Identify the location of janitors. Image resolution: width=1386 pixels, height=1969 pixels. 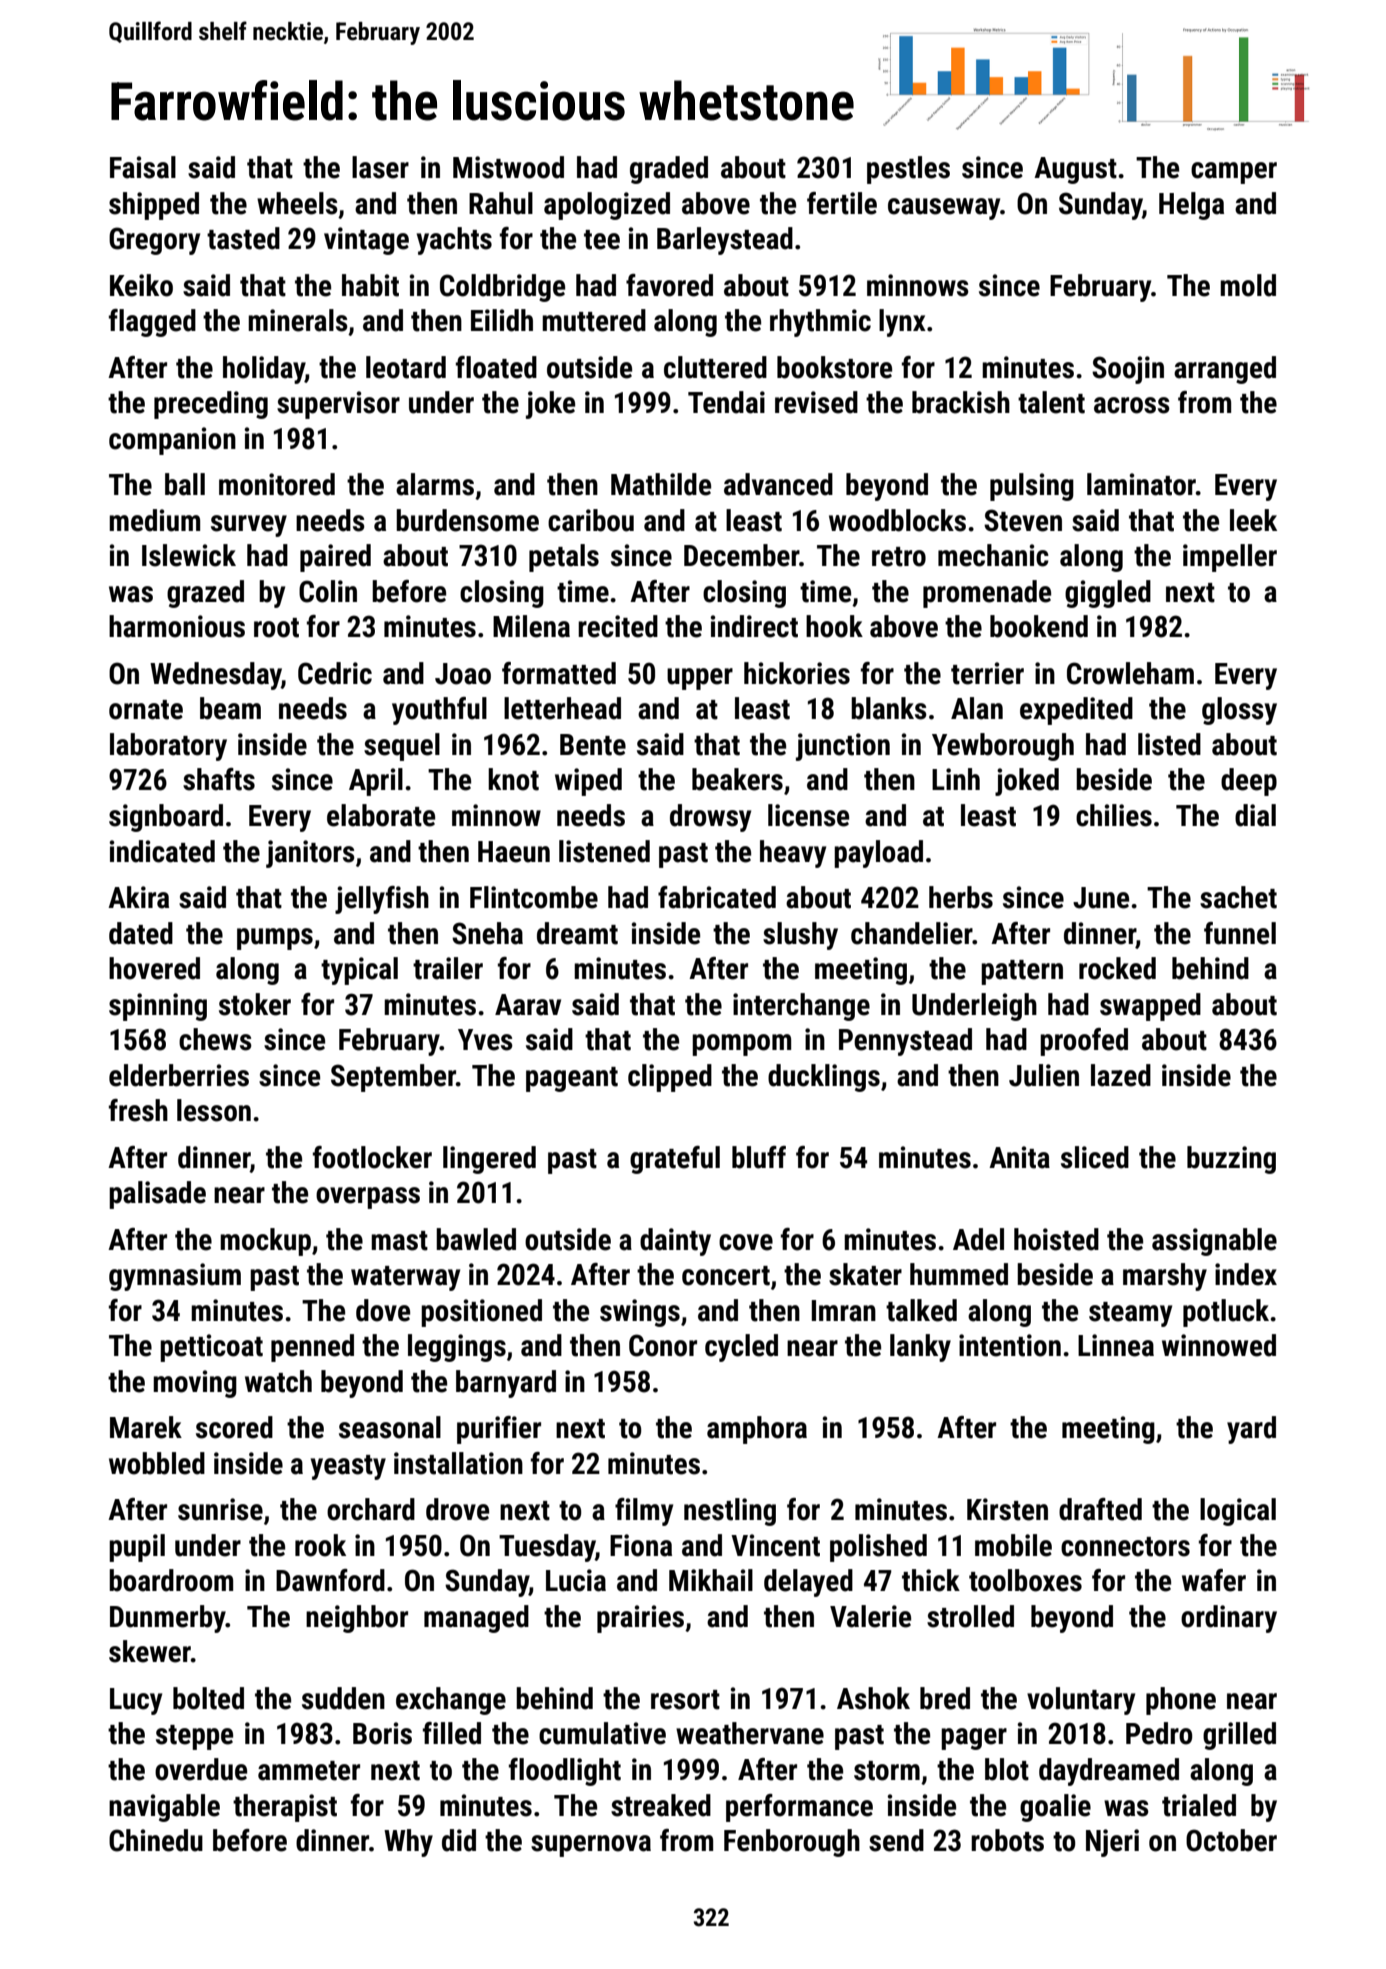
(310, 854).
